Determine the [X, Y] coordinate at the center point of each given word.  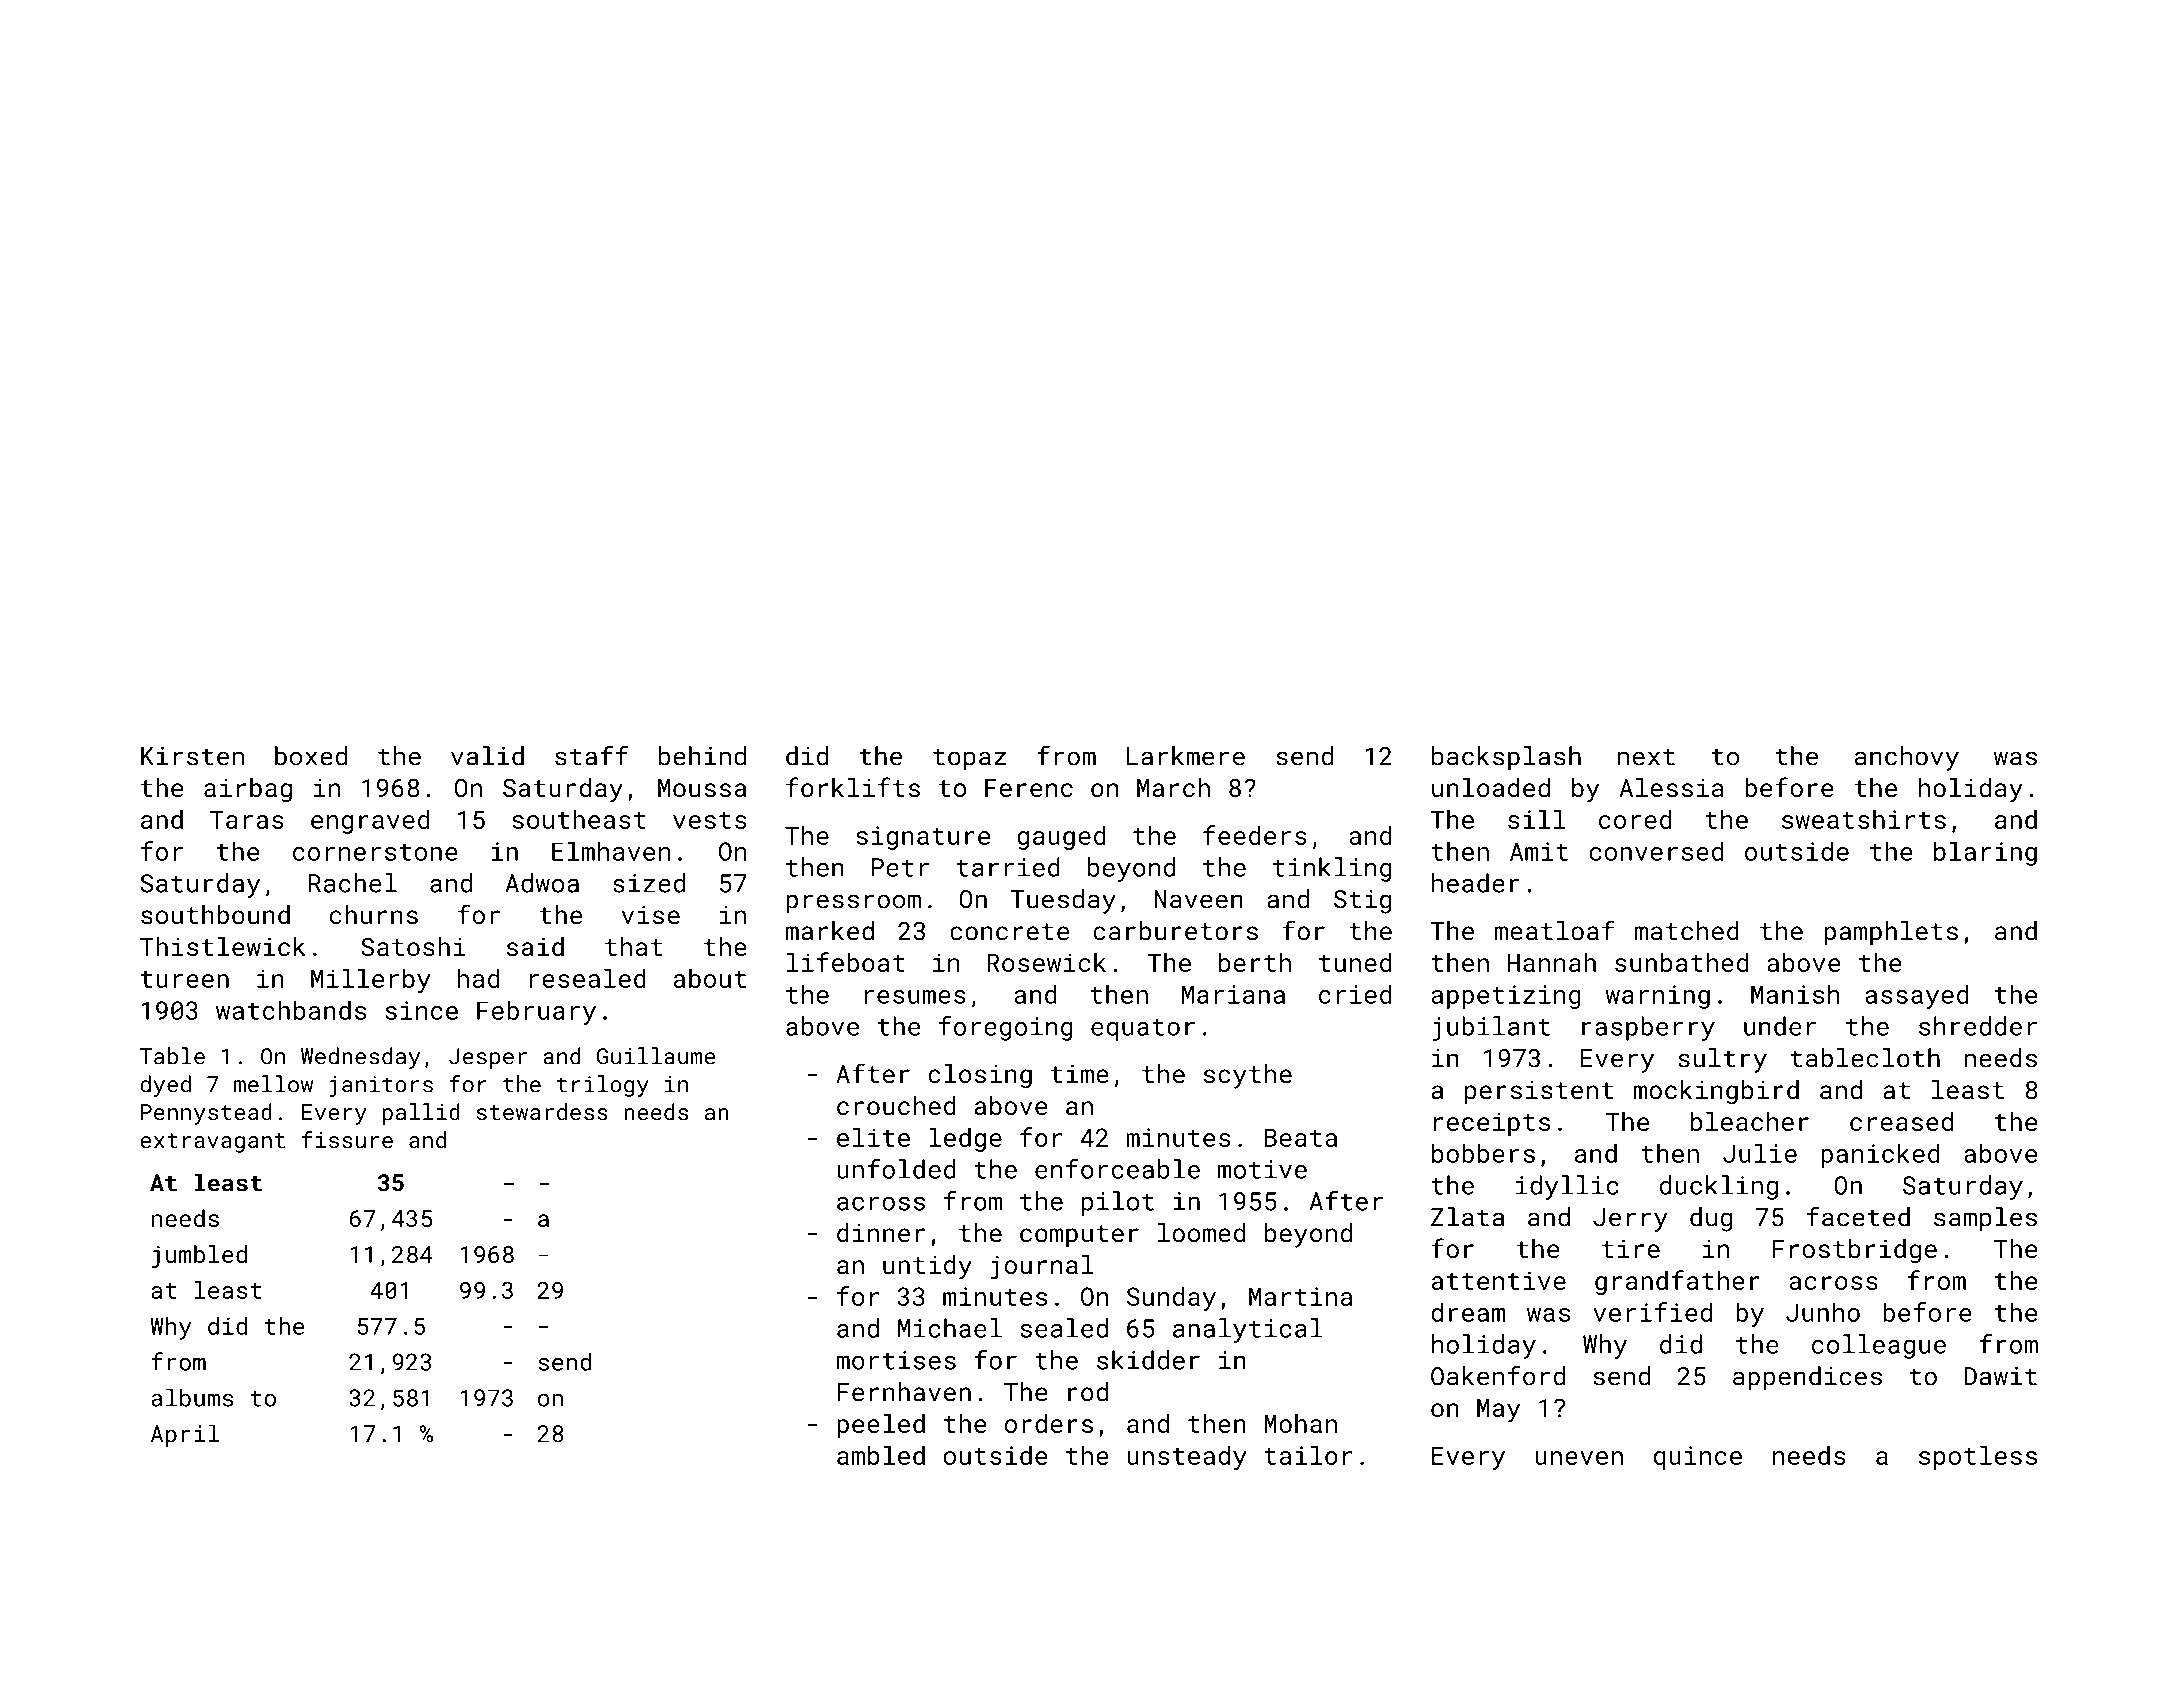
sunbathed [1681, 962]
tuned [1355, 962]
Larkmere [1186, 756]
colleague [1879, 1346]
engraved [370, 821]
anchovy [1907, 758]
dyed [165, 1086]
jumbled [199, 1256]
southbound [215, 915]
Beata [1301, 1137]
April [185, 1435]
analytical [1248, 1330]
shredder [1978, 1026]
